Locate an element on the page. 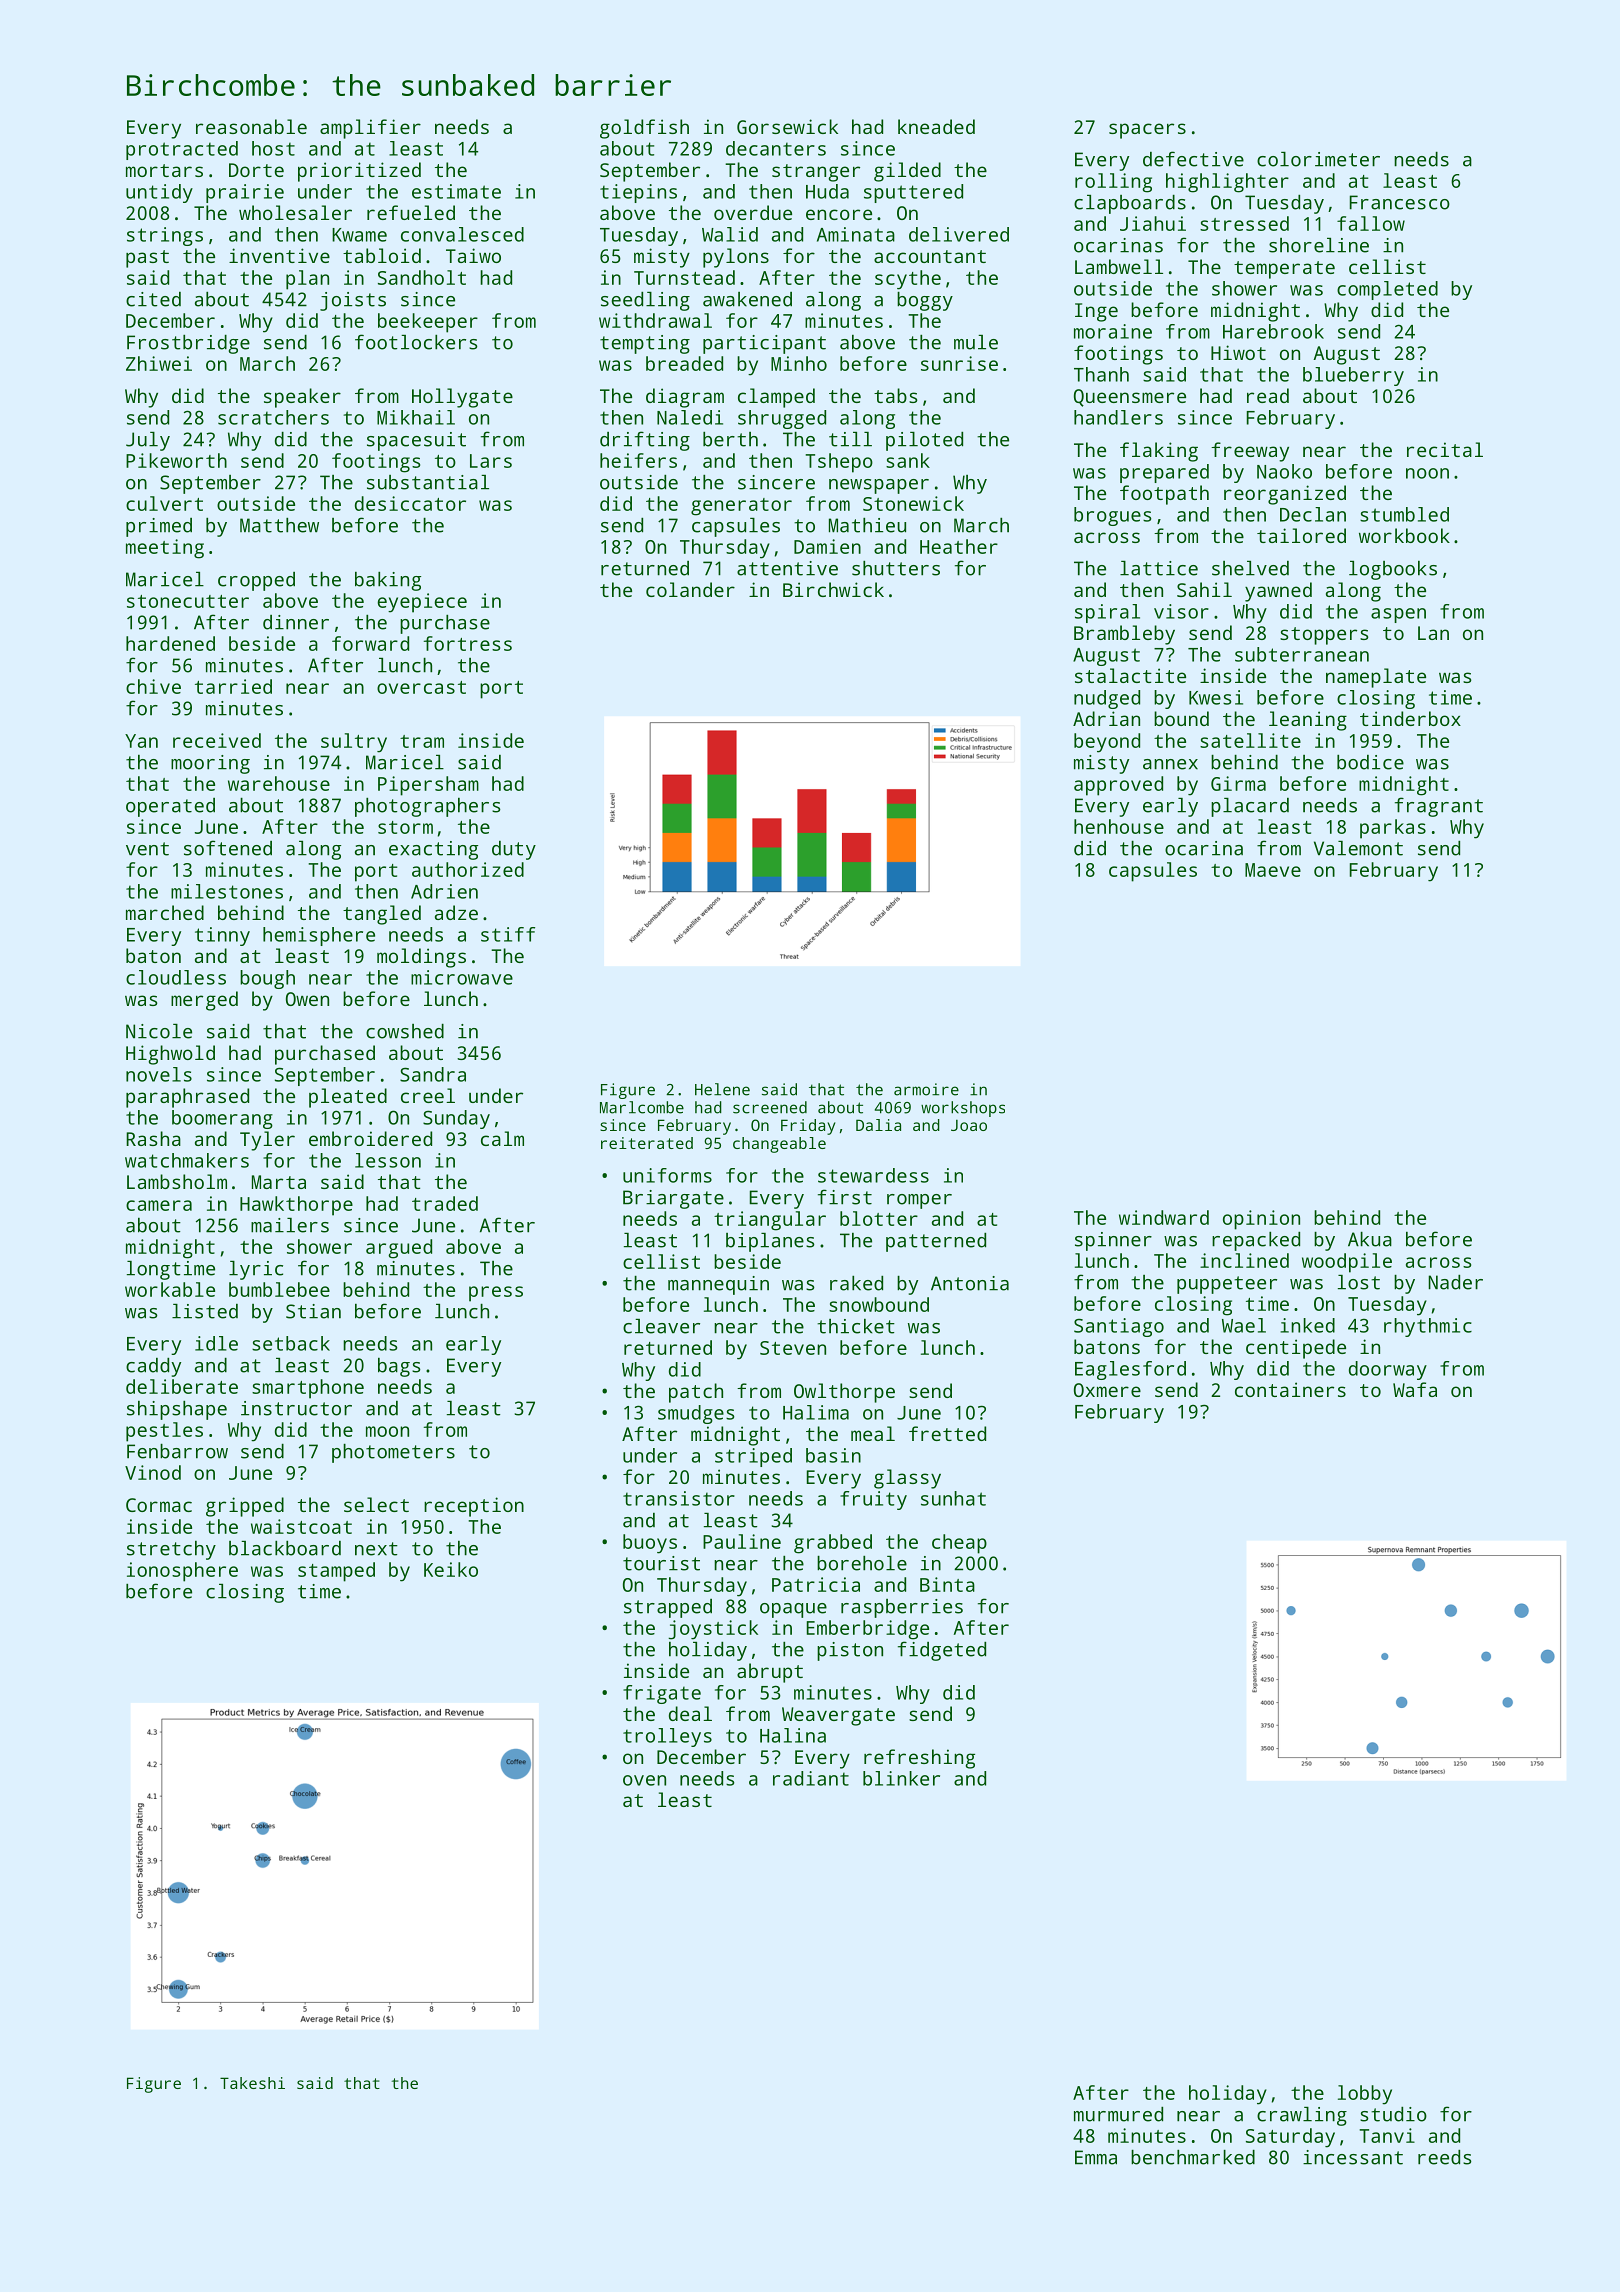 The height and width of the image is (2292, 1620). beekeeper is located at coordinates (428, 323).
